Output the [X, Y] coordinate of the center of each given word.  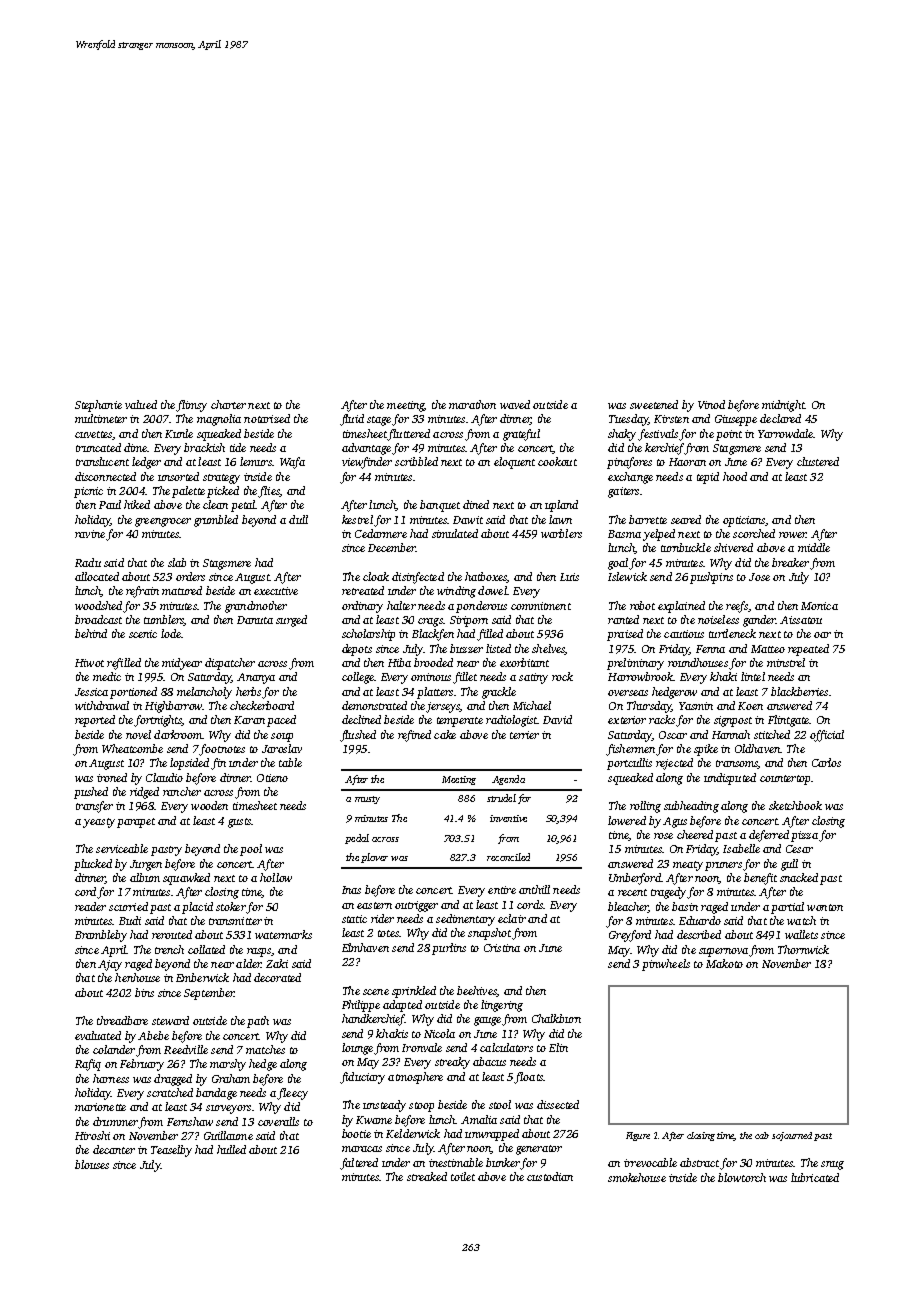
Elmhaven [365, 947]
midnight [783, 406]
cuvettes [93, 434]
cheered [695, 834]
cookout [557, 461]
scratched [170, 1092]
